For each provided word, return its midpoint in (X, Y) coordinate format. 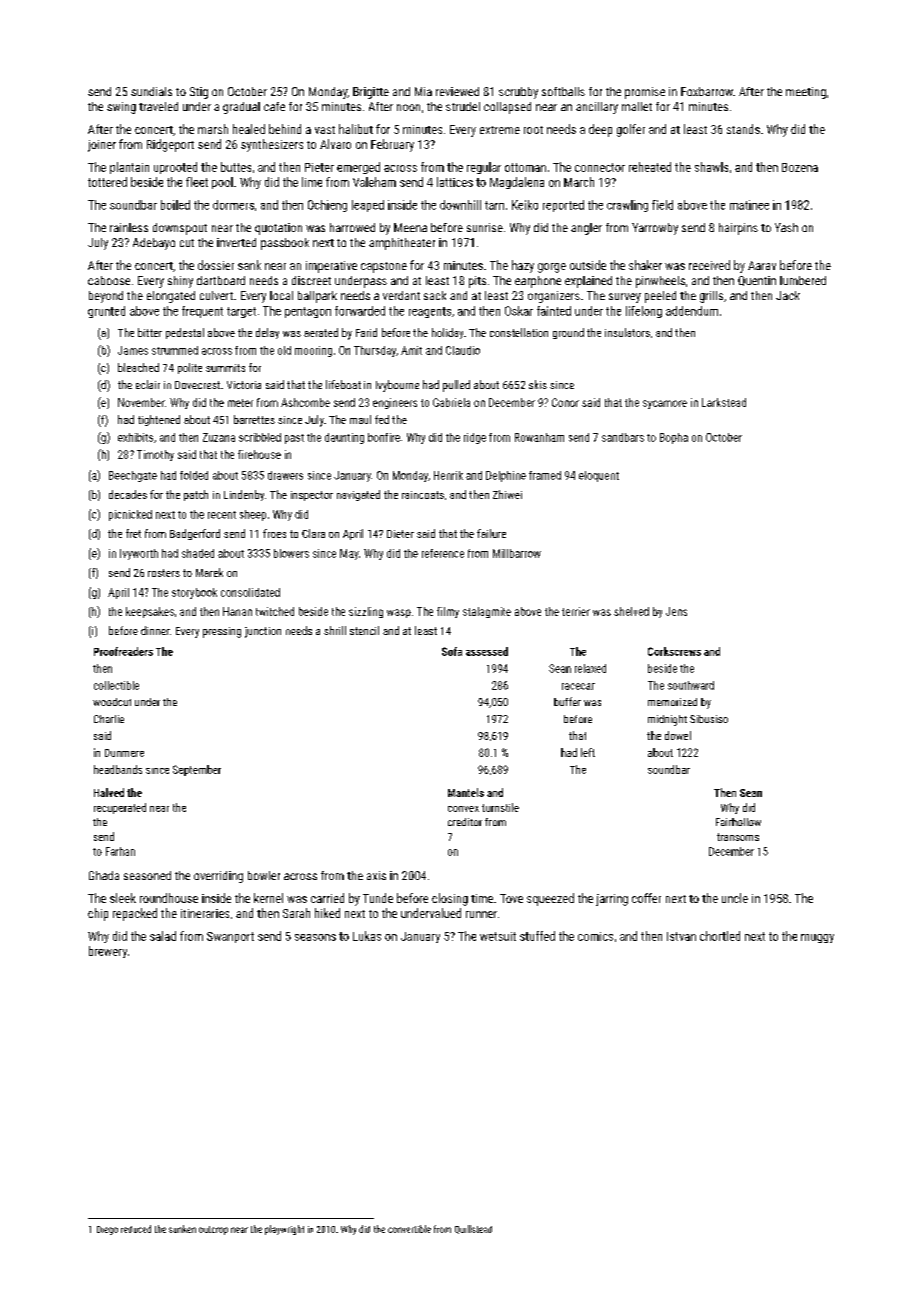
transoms (738, 837)
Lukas (367, 936)
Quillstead (473, 1229)
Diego (107, 1230)
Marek (209, 572)
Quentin (757, 281)
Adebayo (154, 244)
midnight (667, 720)
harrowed (352, 227)
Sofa (452, 651)
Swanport (230, 937)
